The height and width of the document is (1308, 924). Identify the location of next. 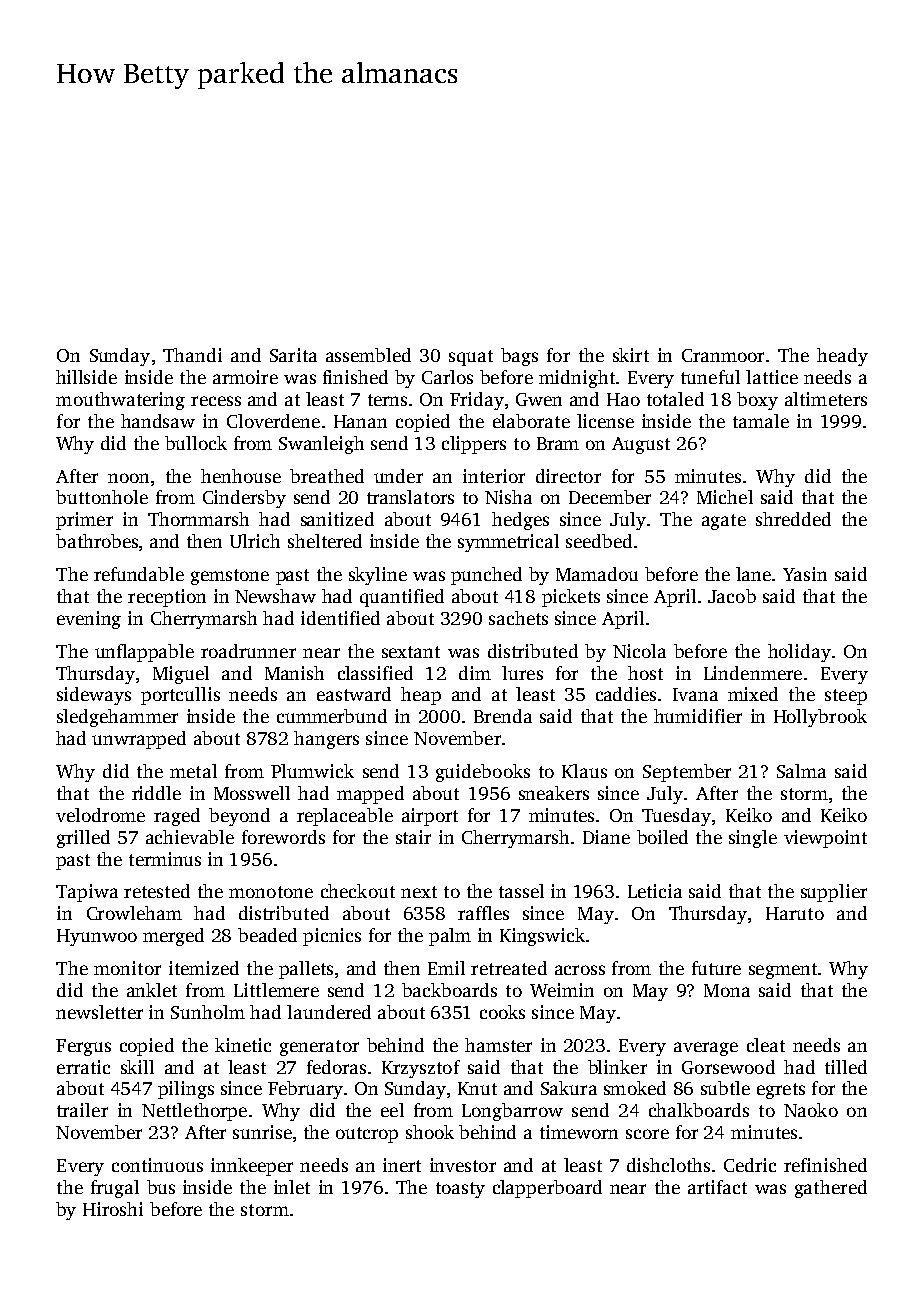
(419, 892).
